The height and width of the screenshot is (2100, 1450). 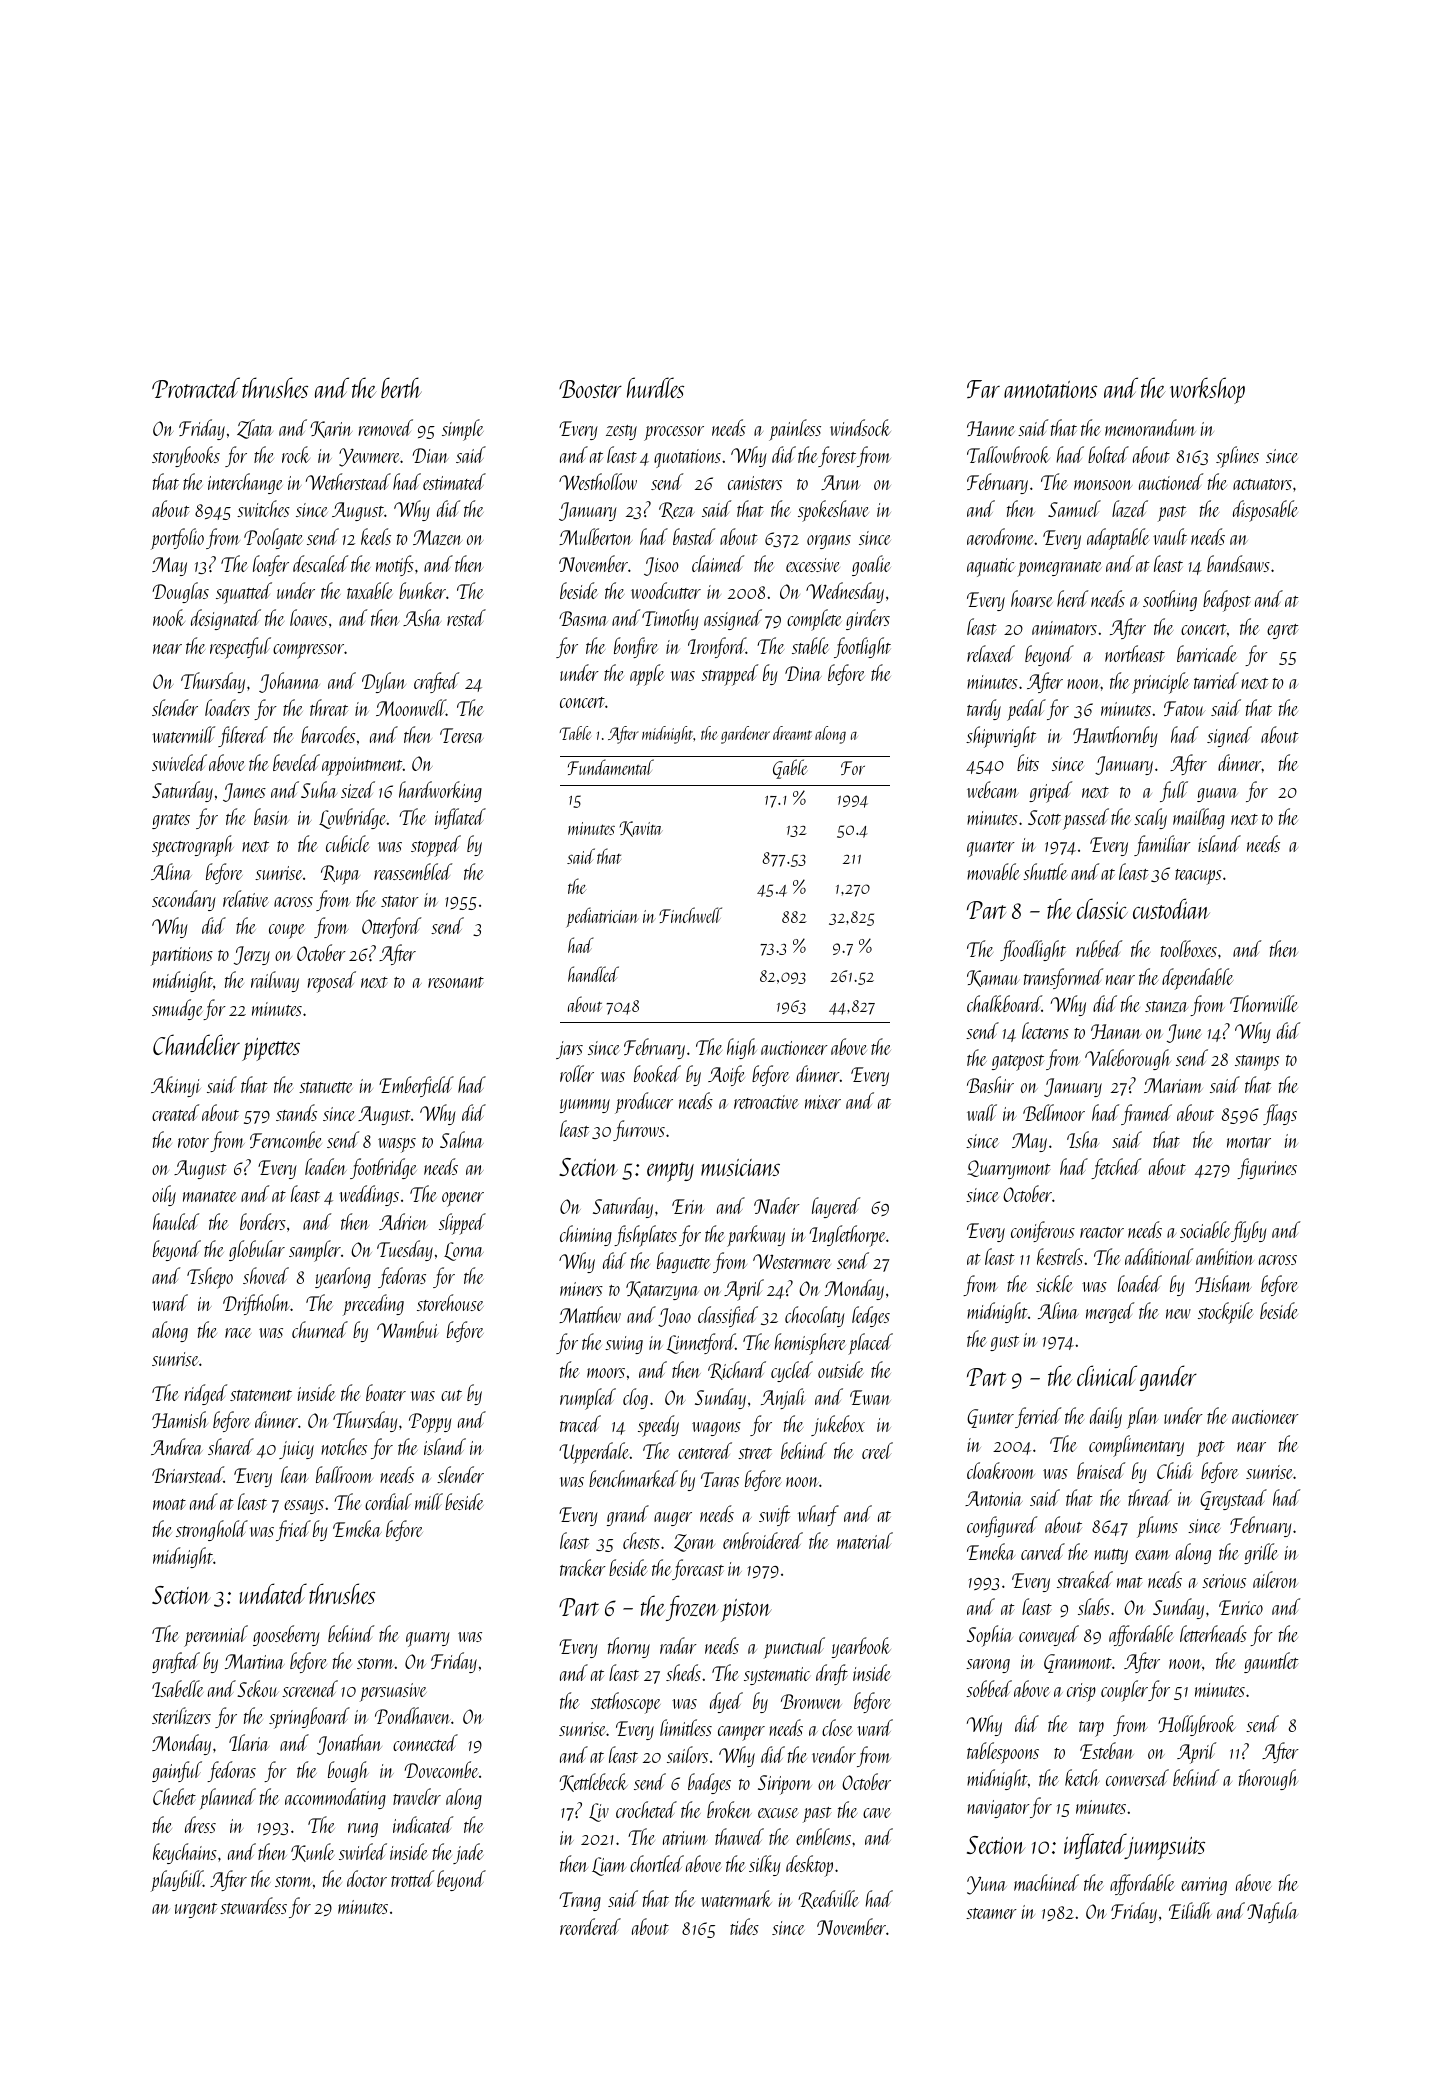 I want to click on hurdles, so click(x=655, y=387).
